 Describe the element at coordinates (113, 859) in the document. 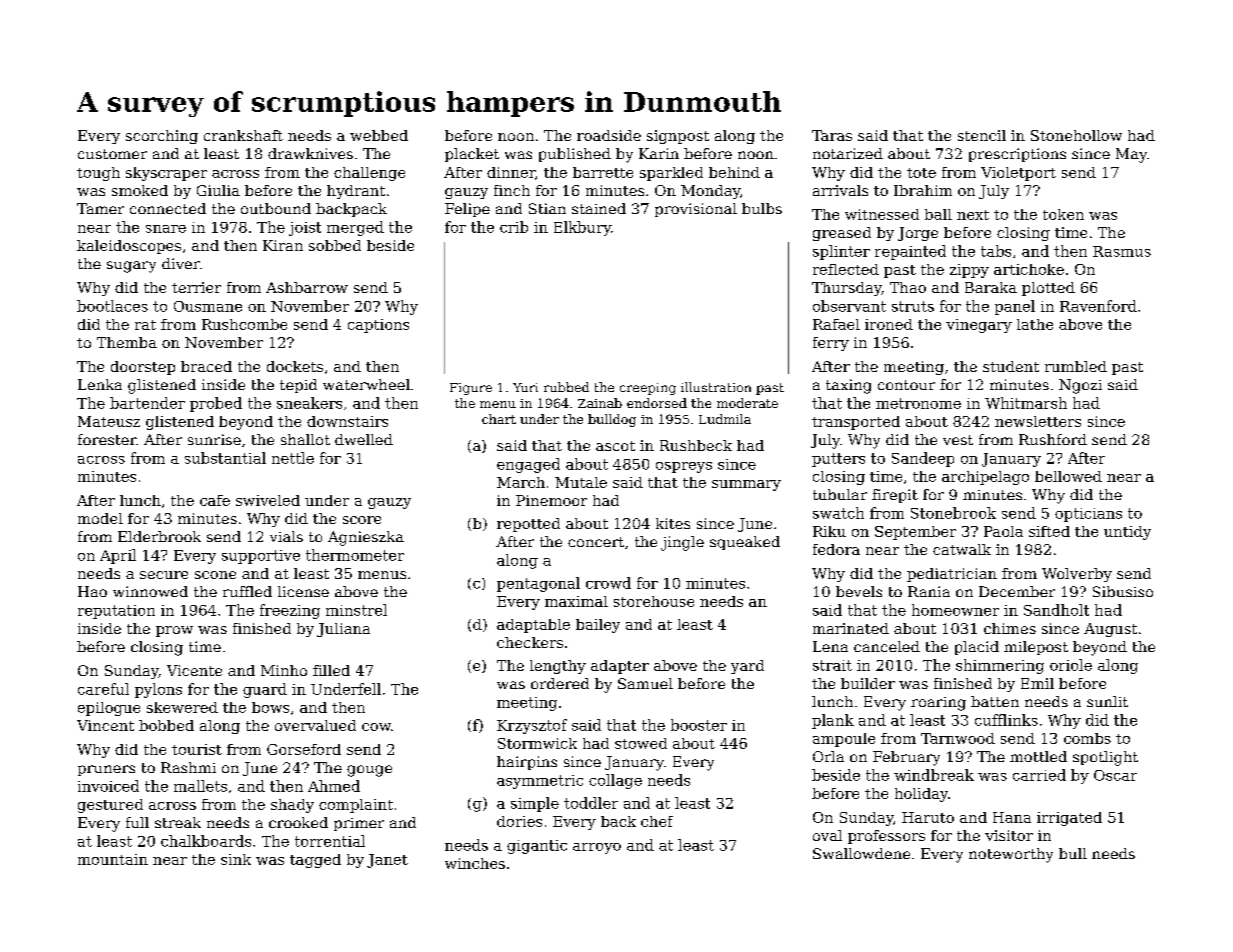

I see `mountain` at that location.
